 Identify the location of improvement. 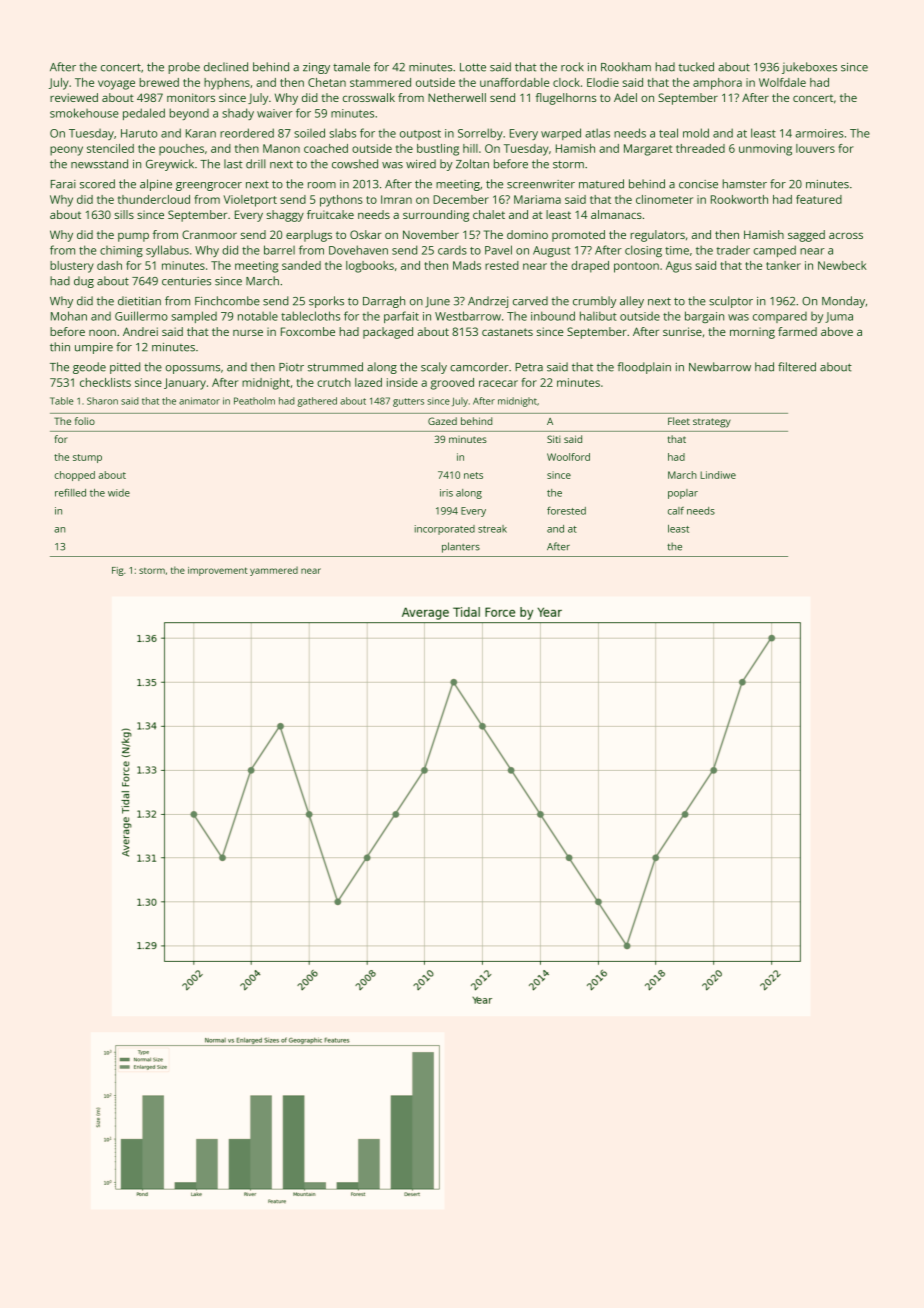
(218, 571).
